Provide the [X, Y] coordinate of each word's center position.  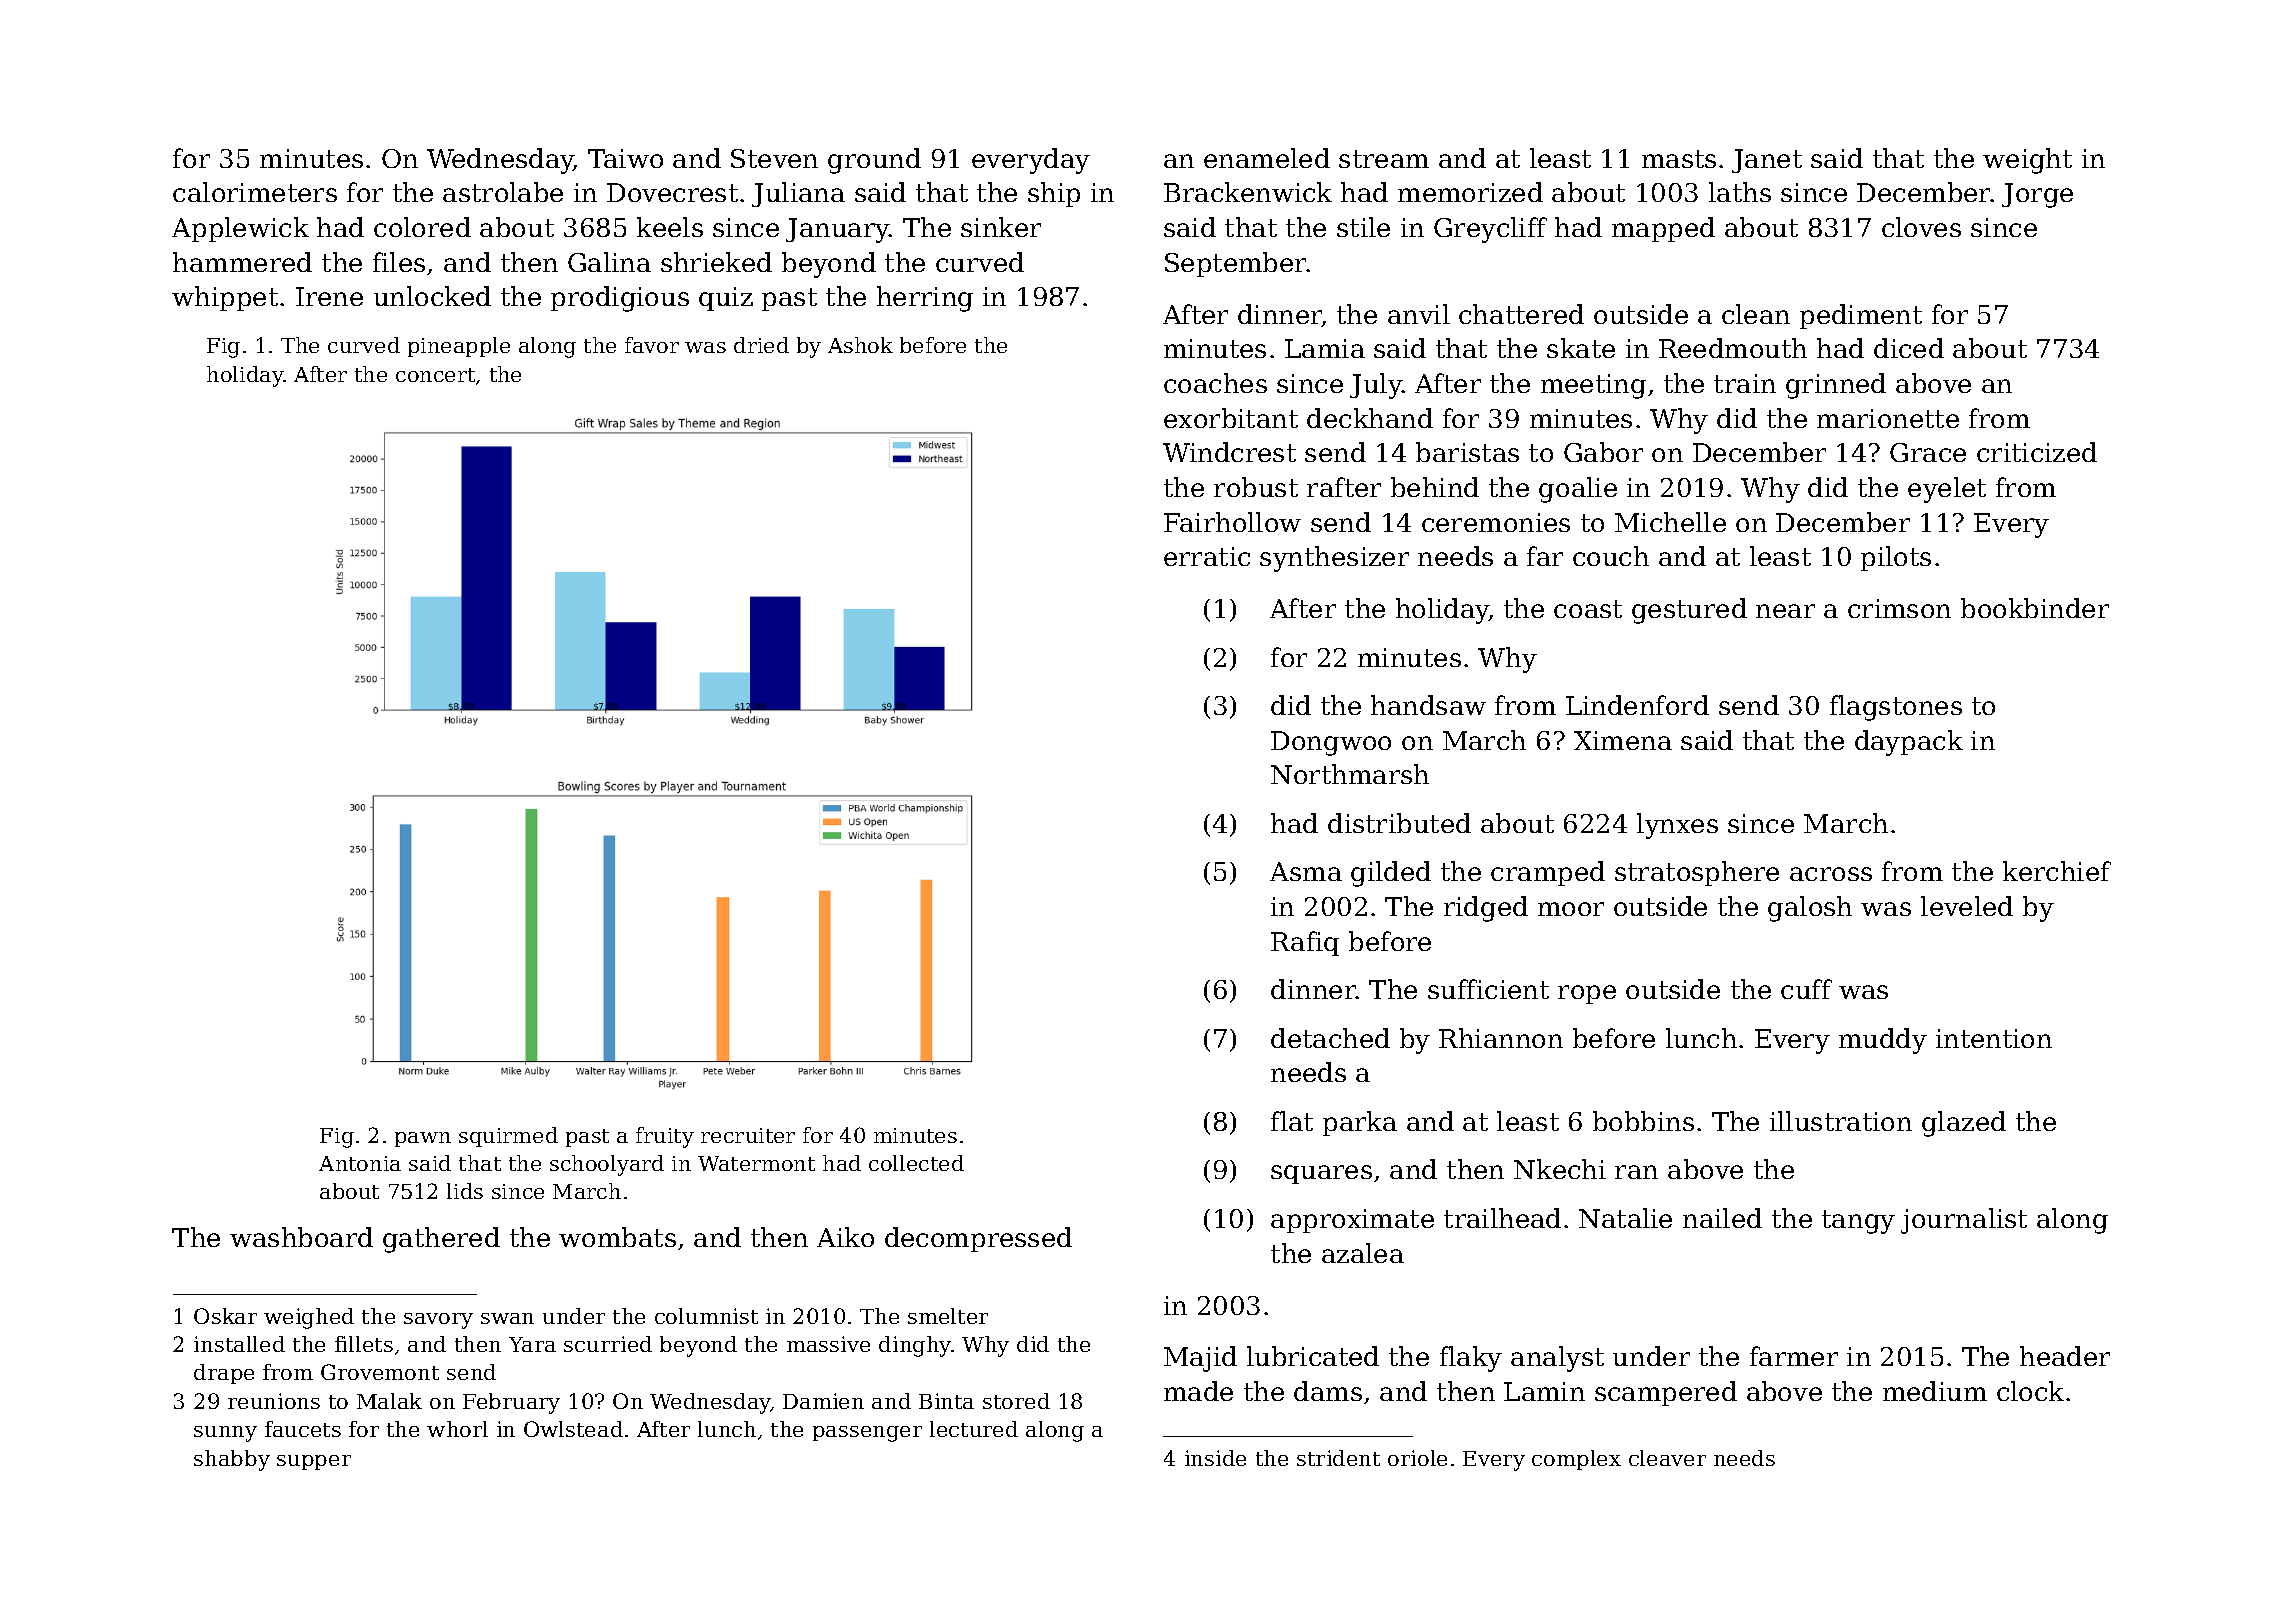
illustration [1841, 1121]
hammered [242, 262]
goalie [1578, 490]
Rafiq [1305, 943]
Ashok [860, 345]
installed [239, 1344]
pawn [423, 1139]
